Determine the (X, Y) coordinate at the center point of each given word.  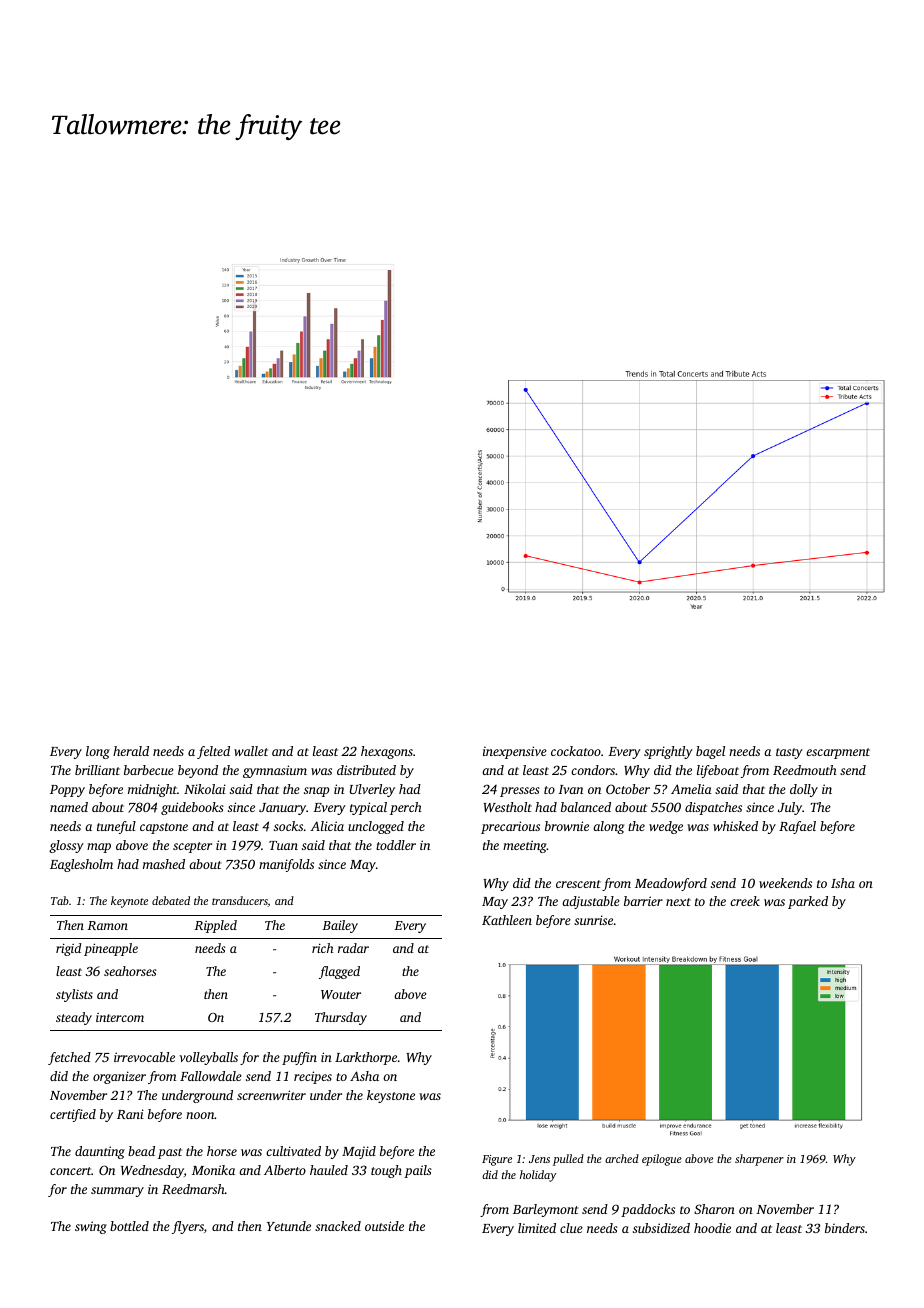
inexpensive (515, 752)
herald (131, 751)
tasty (789, 753)
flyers (188, 1227)
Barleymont (545, 1210)
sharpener (759, 1160)
